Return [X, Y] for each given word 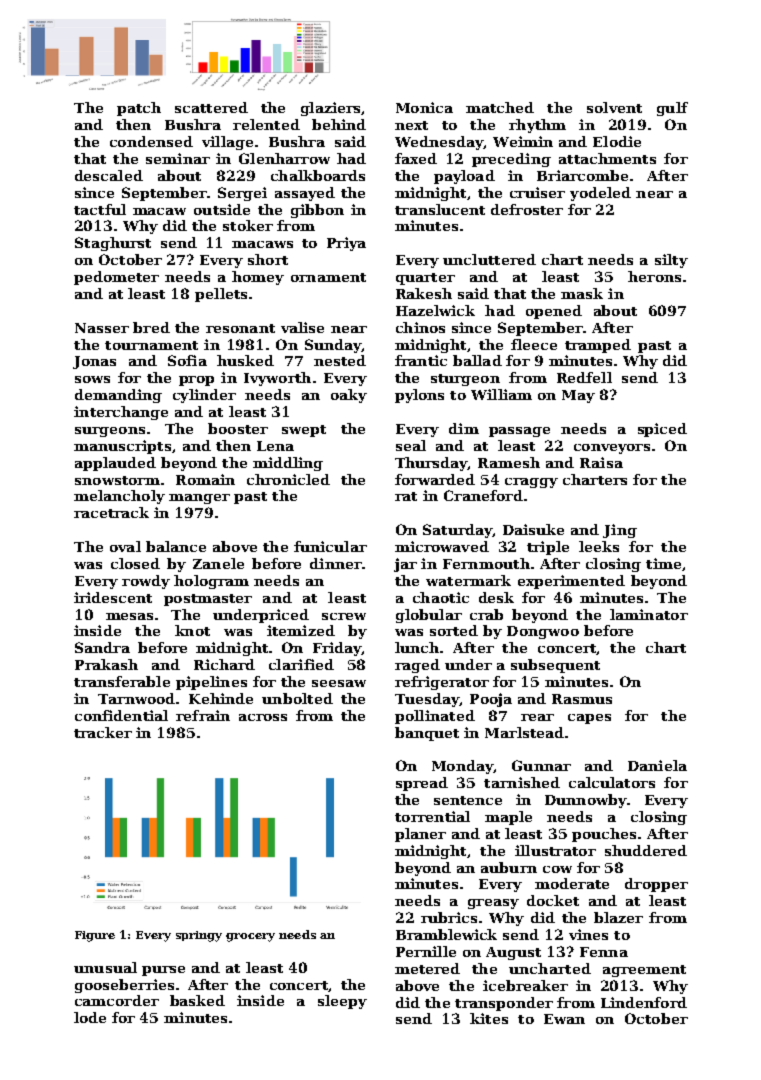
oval [125, 546]
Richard [224, 664]
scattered [211, 107]
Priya [346, 244]
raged [417, 666]
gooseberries [124, 986]
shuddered [646, 850]
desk [496, 597]
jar [405, 565]
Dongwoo [543, 632]
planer [420, 835]
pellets [221, 295]
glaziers [330, 109]
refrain [203, 715]
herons [654, 276]
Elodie [617, 141]
